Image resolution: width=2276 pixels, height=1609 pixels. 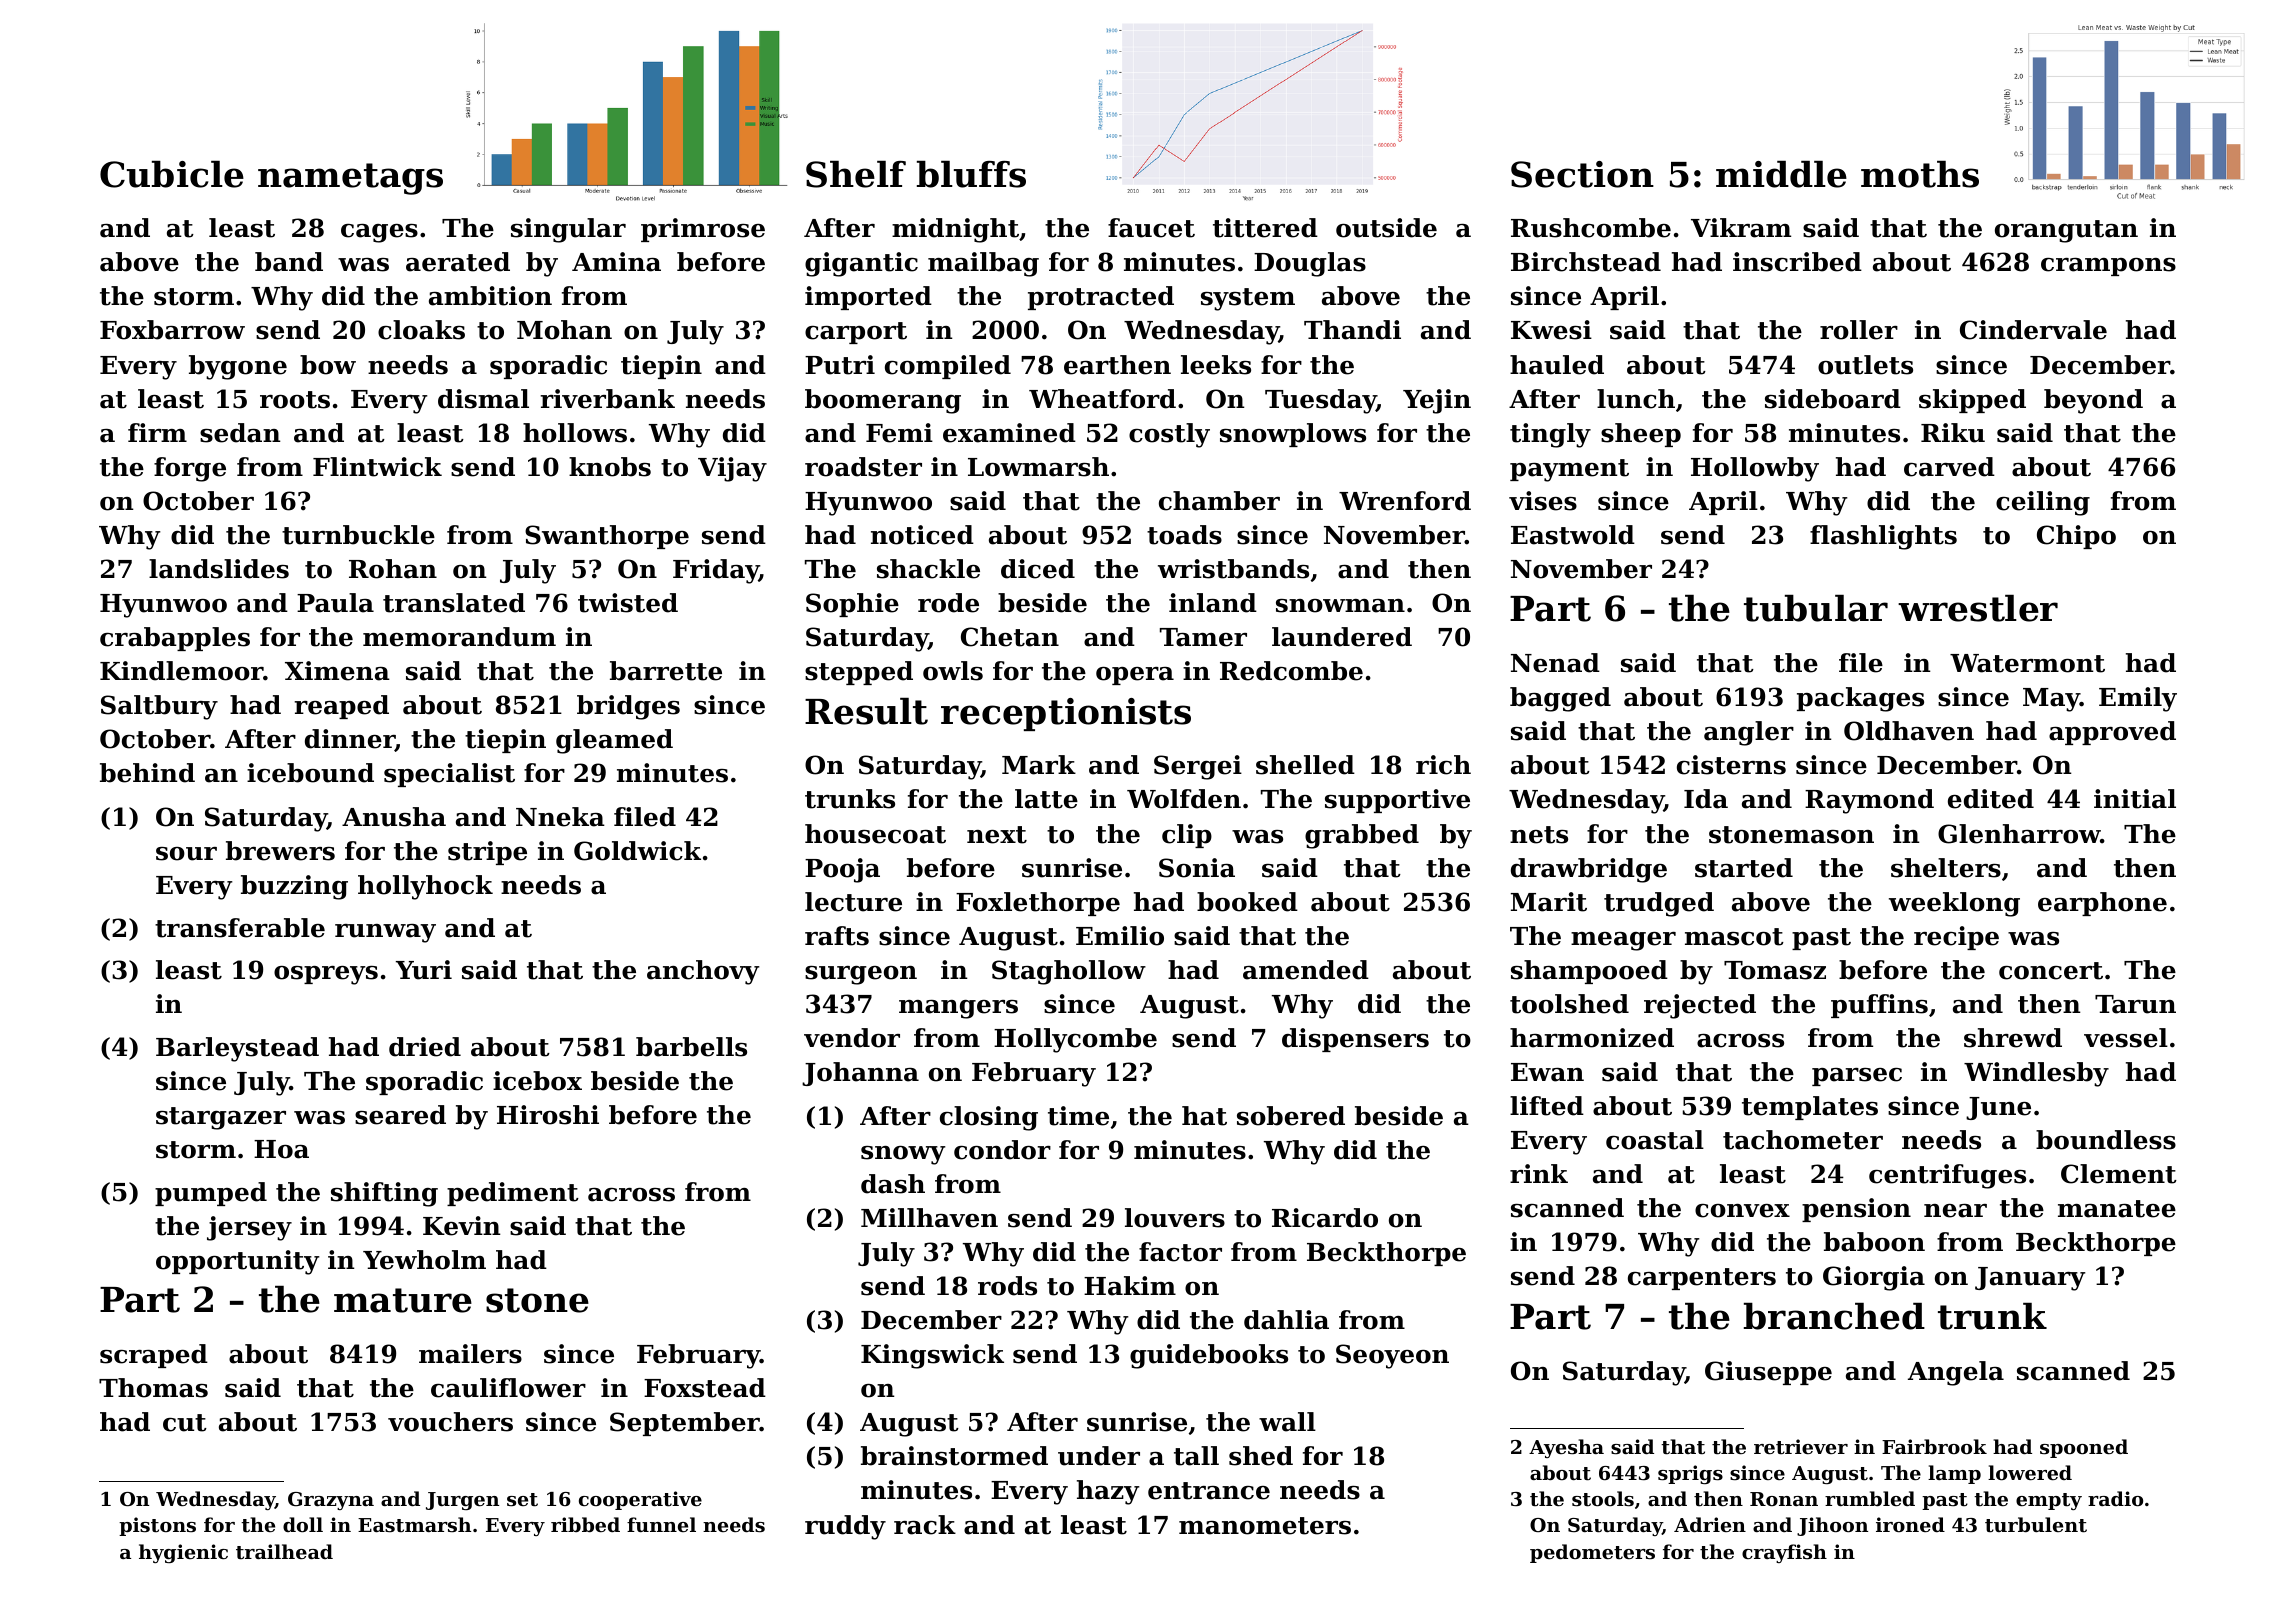 What do you see at coordinates (1865, 365) in the document?
I see `outlets` at bounding box center [1865, 365].
